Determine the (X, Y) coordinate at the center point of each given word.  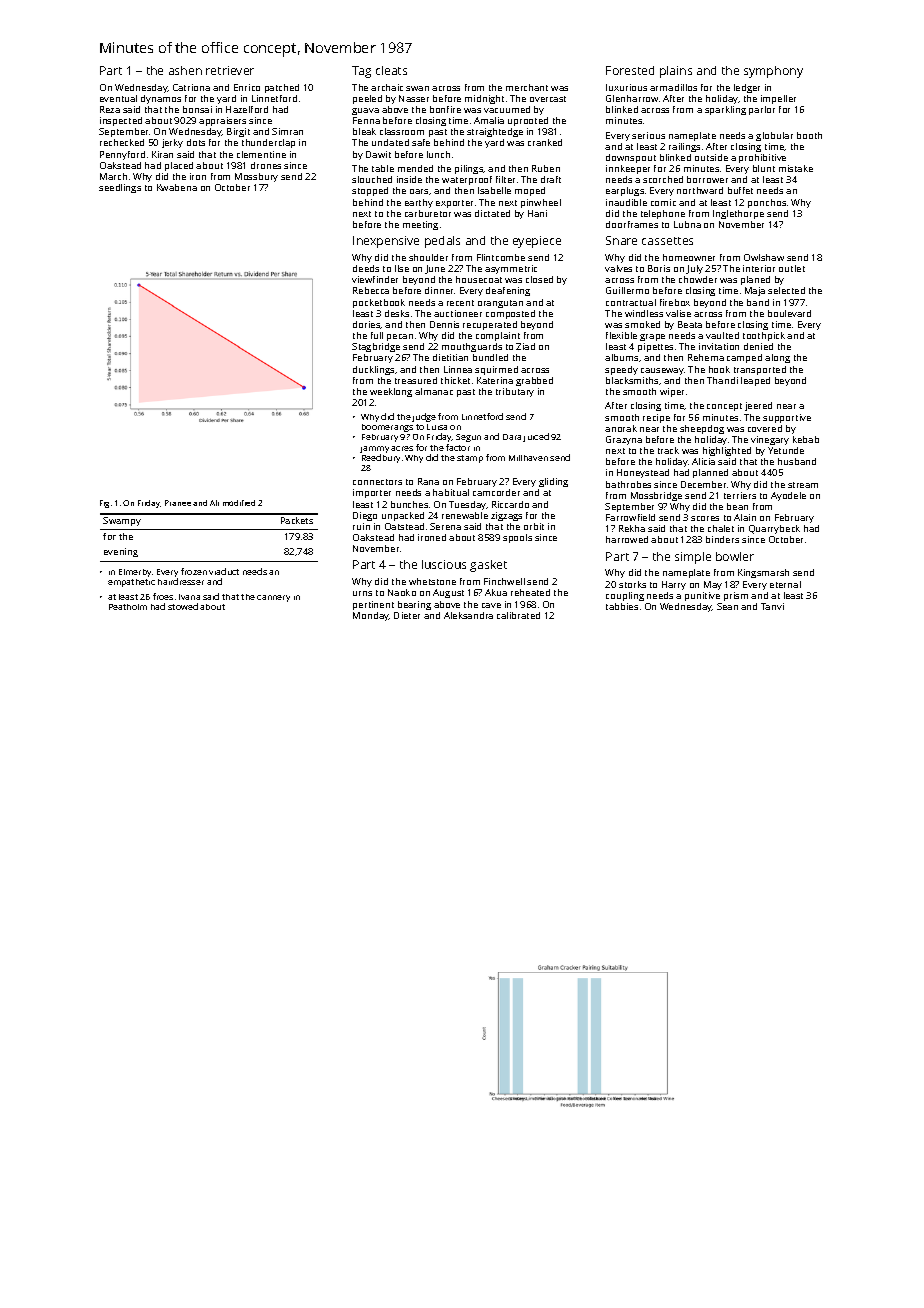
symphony (773, 72)
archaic (387, 87)
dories (367, 325)
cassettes (667, 241)
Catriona (191, 87)
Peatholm (128, 607)
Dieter (407, 615)
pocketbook (379, 303)
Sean (727, 606)
